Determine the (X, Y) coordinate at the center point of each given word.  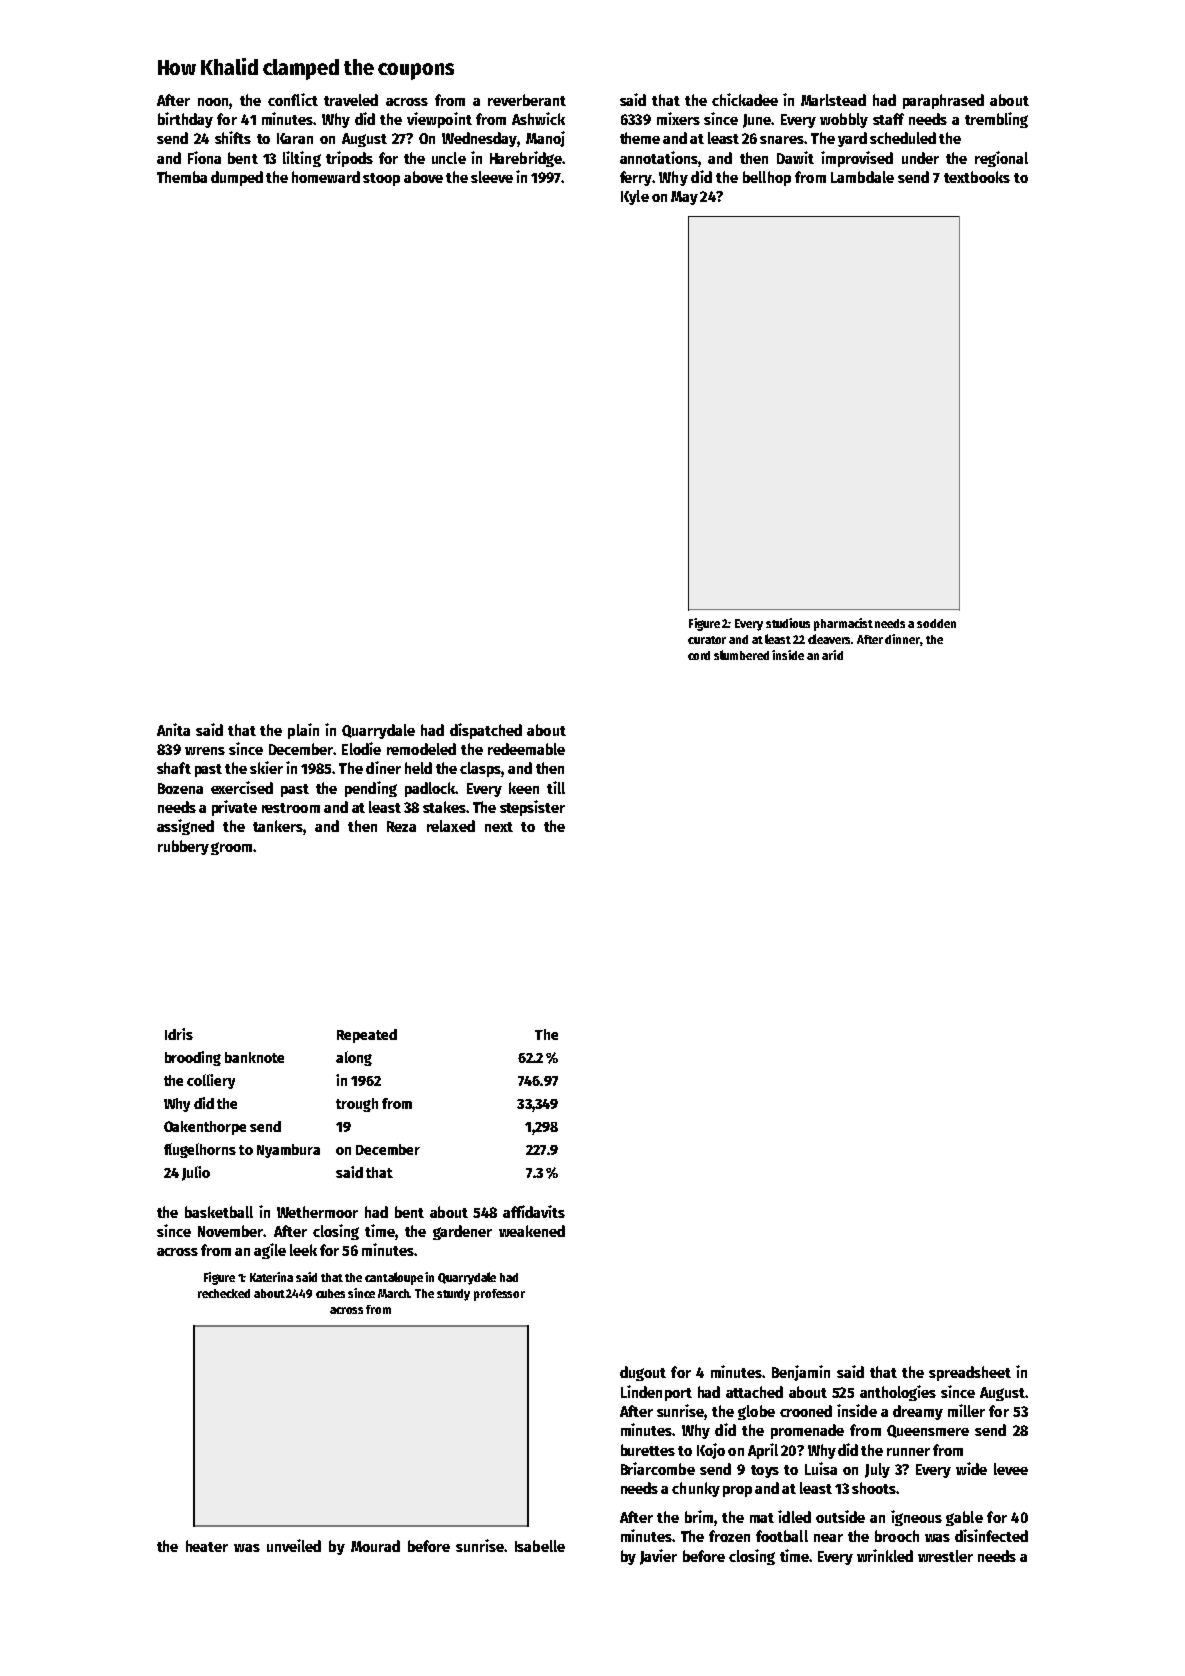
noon (213, 102)
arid (832, 655)
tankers (278, 826)
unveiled (294, 1545)
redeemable (526, 749)
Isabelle (540, 1546)
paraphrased (943, 101)
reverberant (527, 100)
